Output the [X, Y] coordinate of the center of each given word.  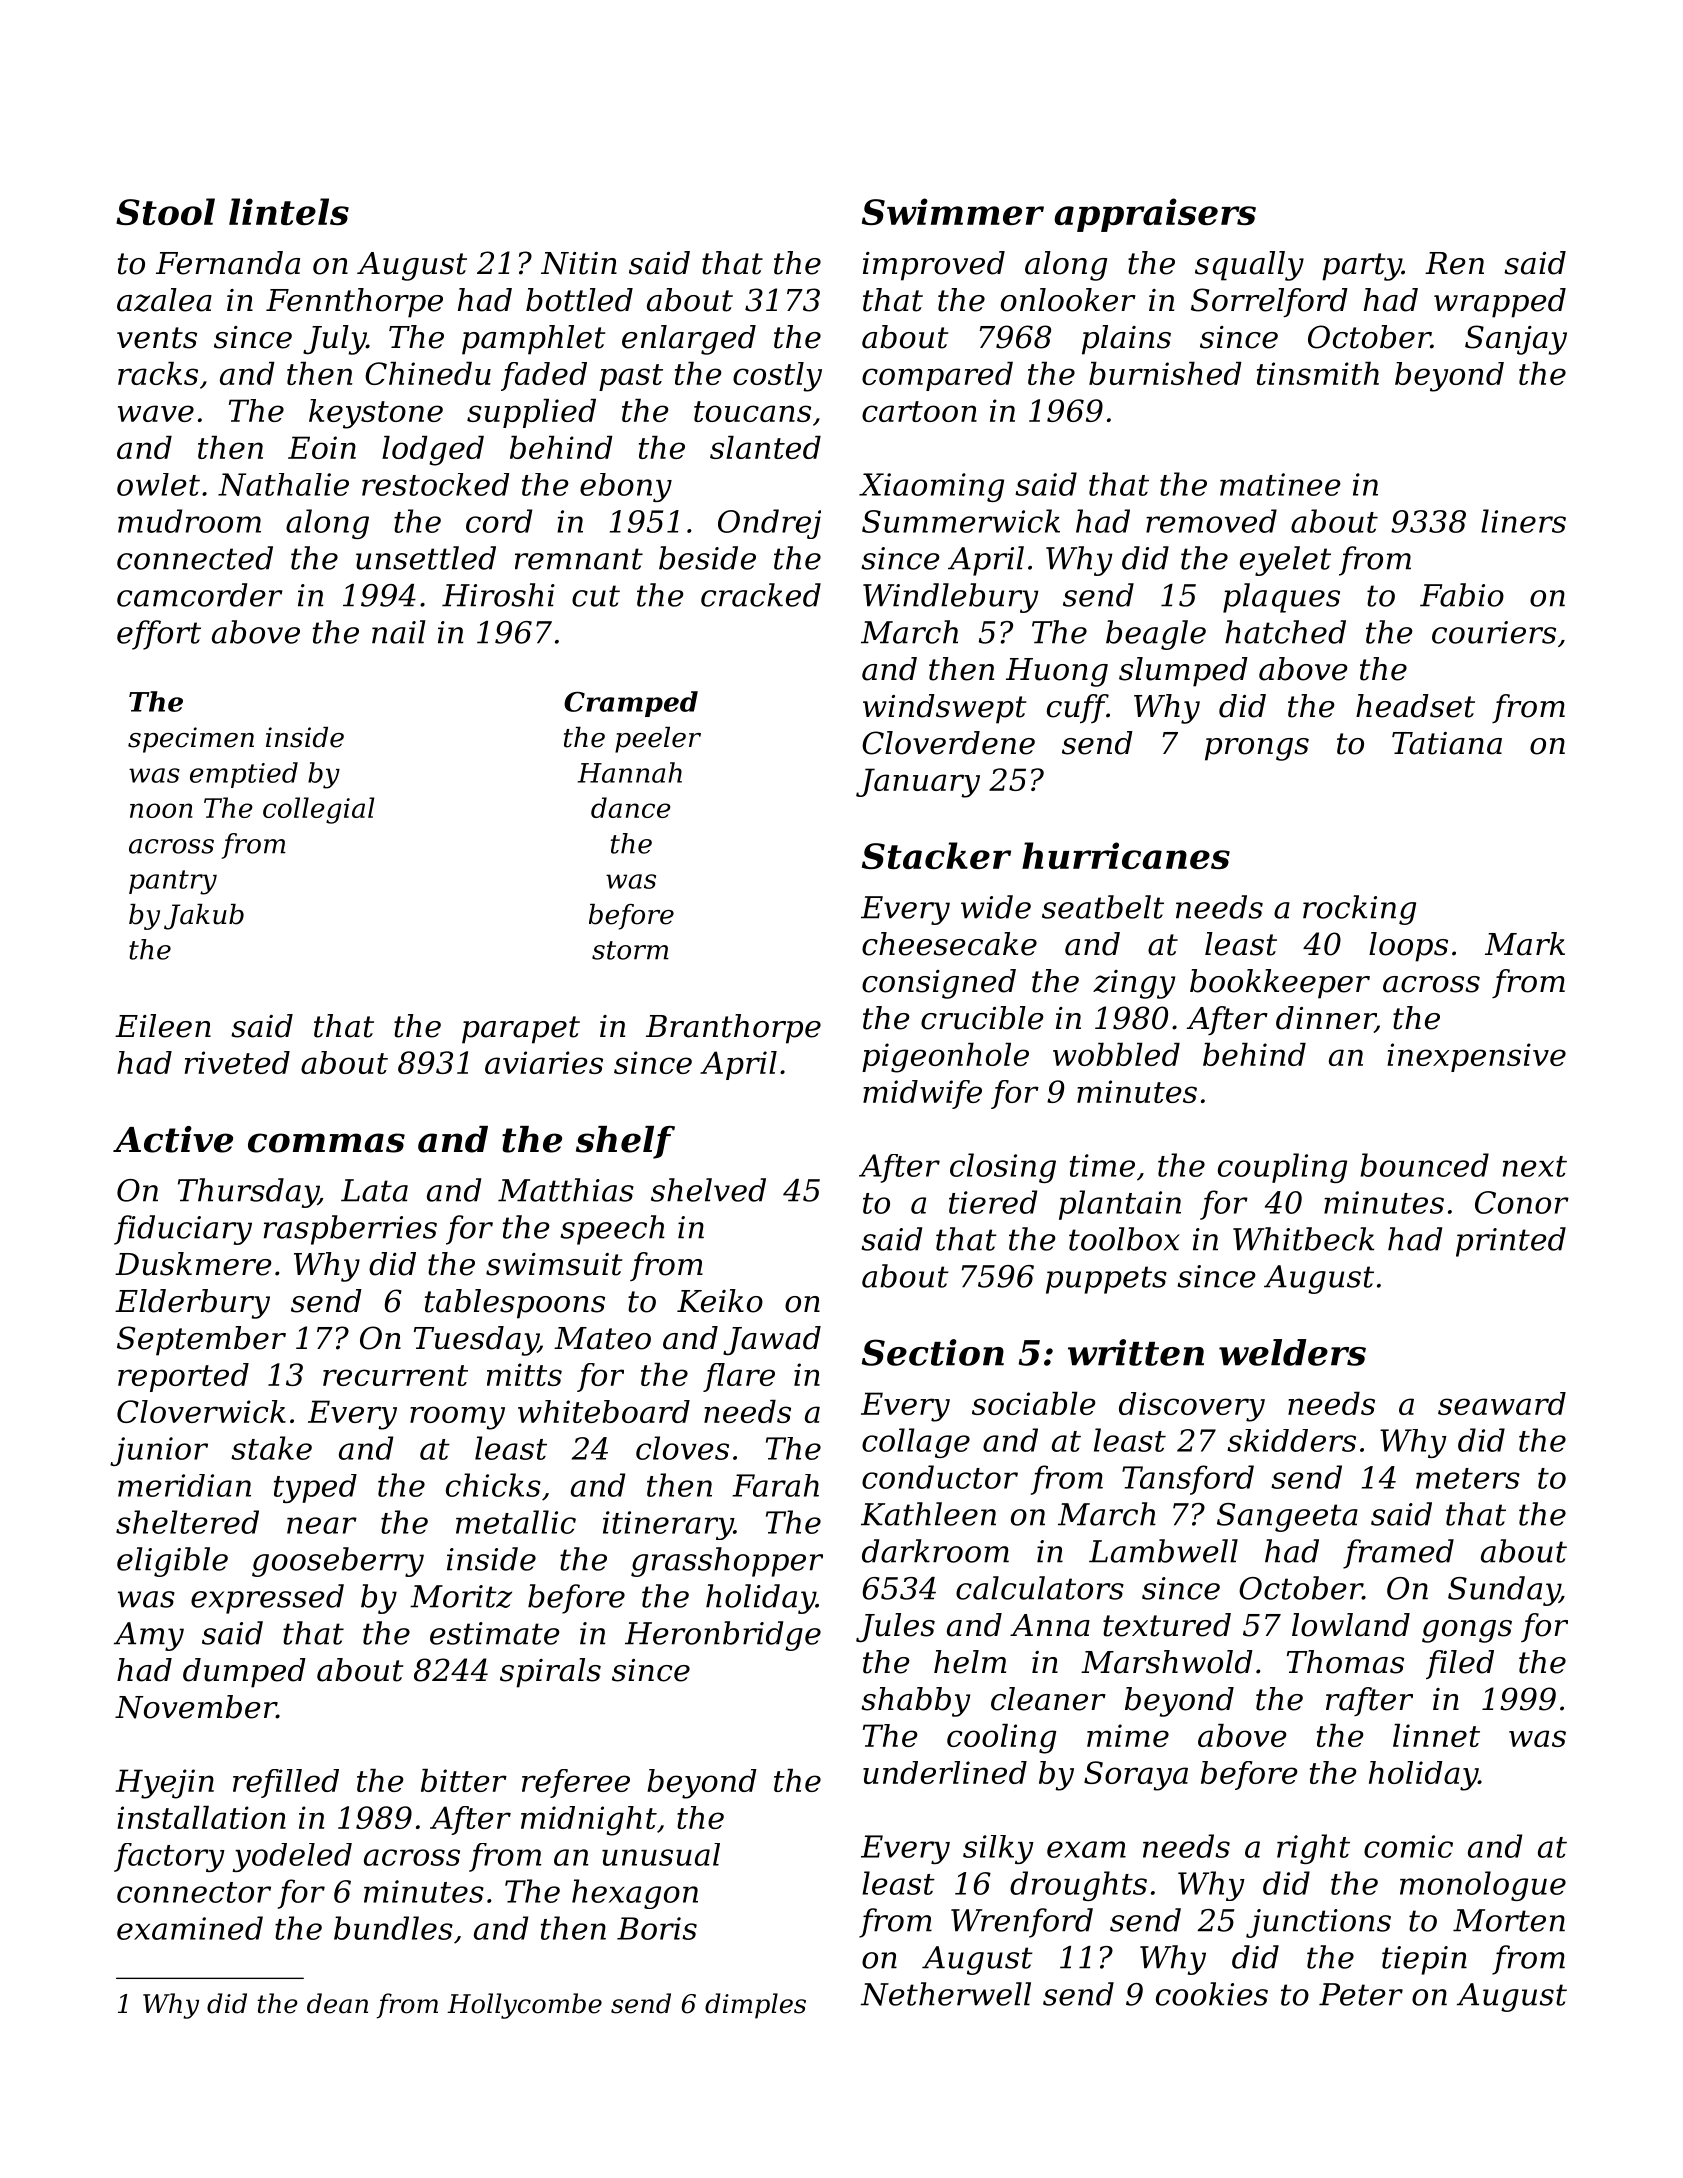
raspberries [350, 1230]
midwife [922, 1094]
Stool [165, 211]
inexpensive [1476, 1057]
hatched [1285, 632]
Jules [895, 1628]
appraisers [1155, 215]
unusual [661, 1854]
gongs [1467, 1631]
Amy [149, 1636]
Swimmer [953, 211]
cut [596, 596]
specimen [191, 740]
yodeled [292, 1857]
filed [1460, 1664]
